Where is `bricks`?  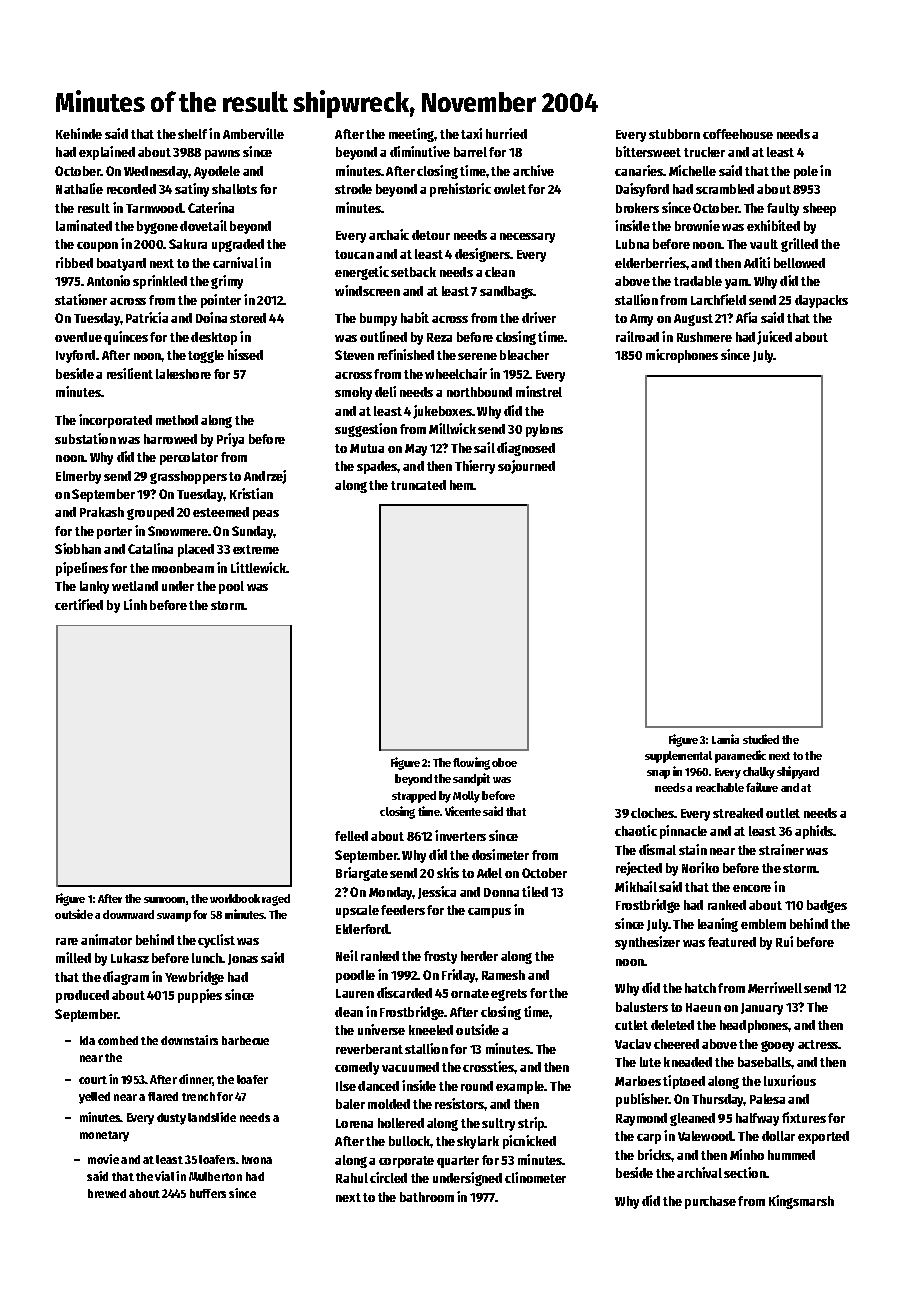 bricks is located at coordinates (655, 1154).
